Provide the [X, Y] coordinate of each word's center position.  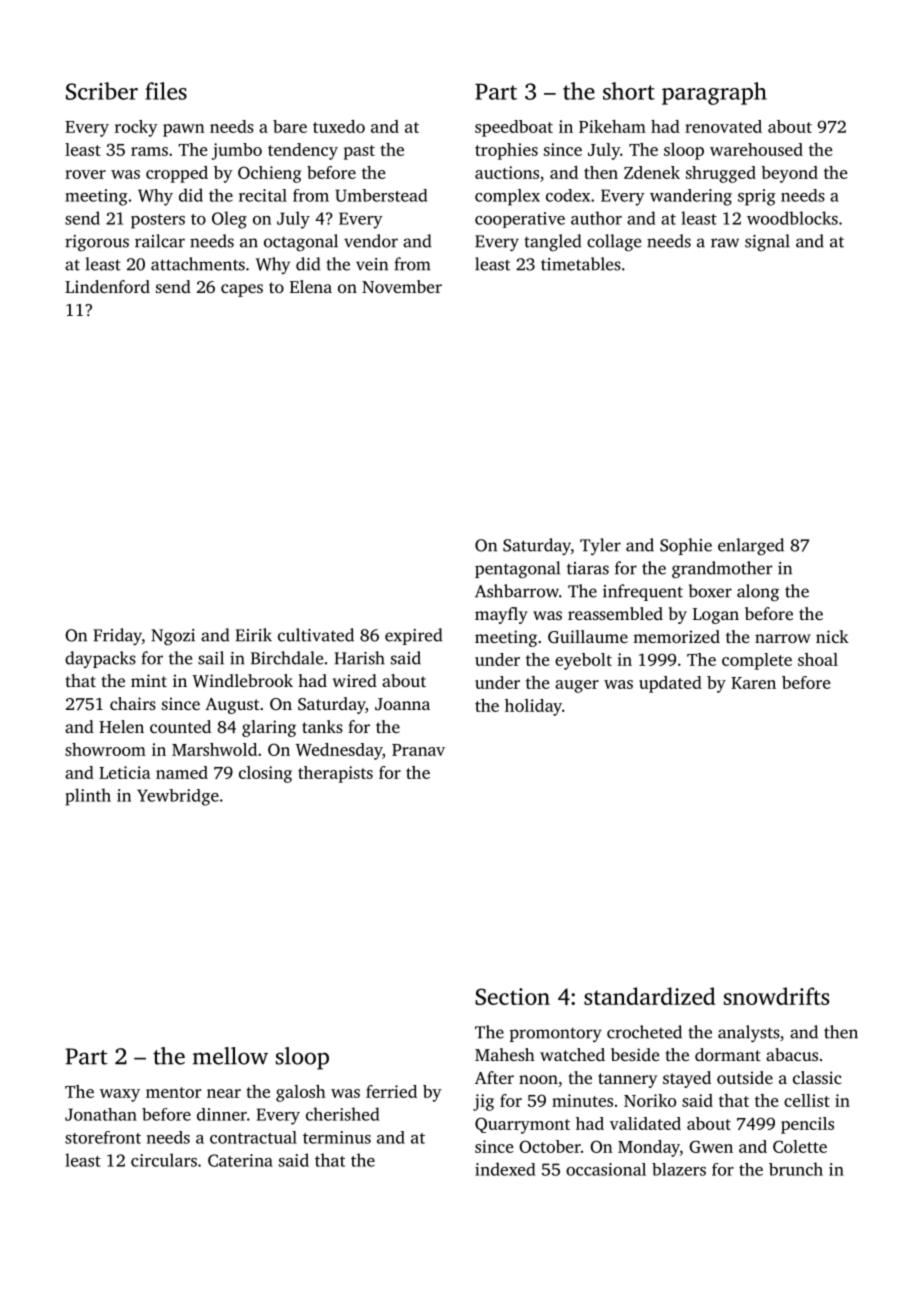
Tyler [600, 546]
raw [725, 243]
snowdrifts [776, 996]
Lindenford [107, 286]
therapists [335, 774]
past [359, 152]
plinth [88, 797]
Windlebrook [242, 681]
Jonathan [101, 1114]
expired [413, 636]
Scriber [102, 91]
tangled [552, 242]
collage [614, 242]
